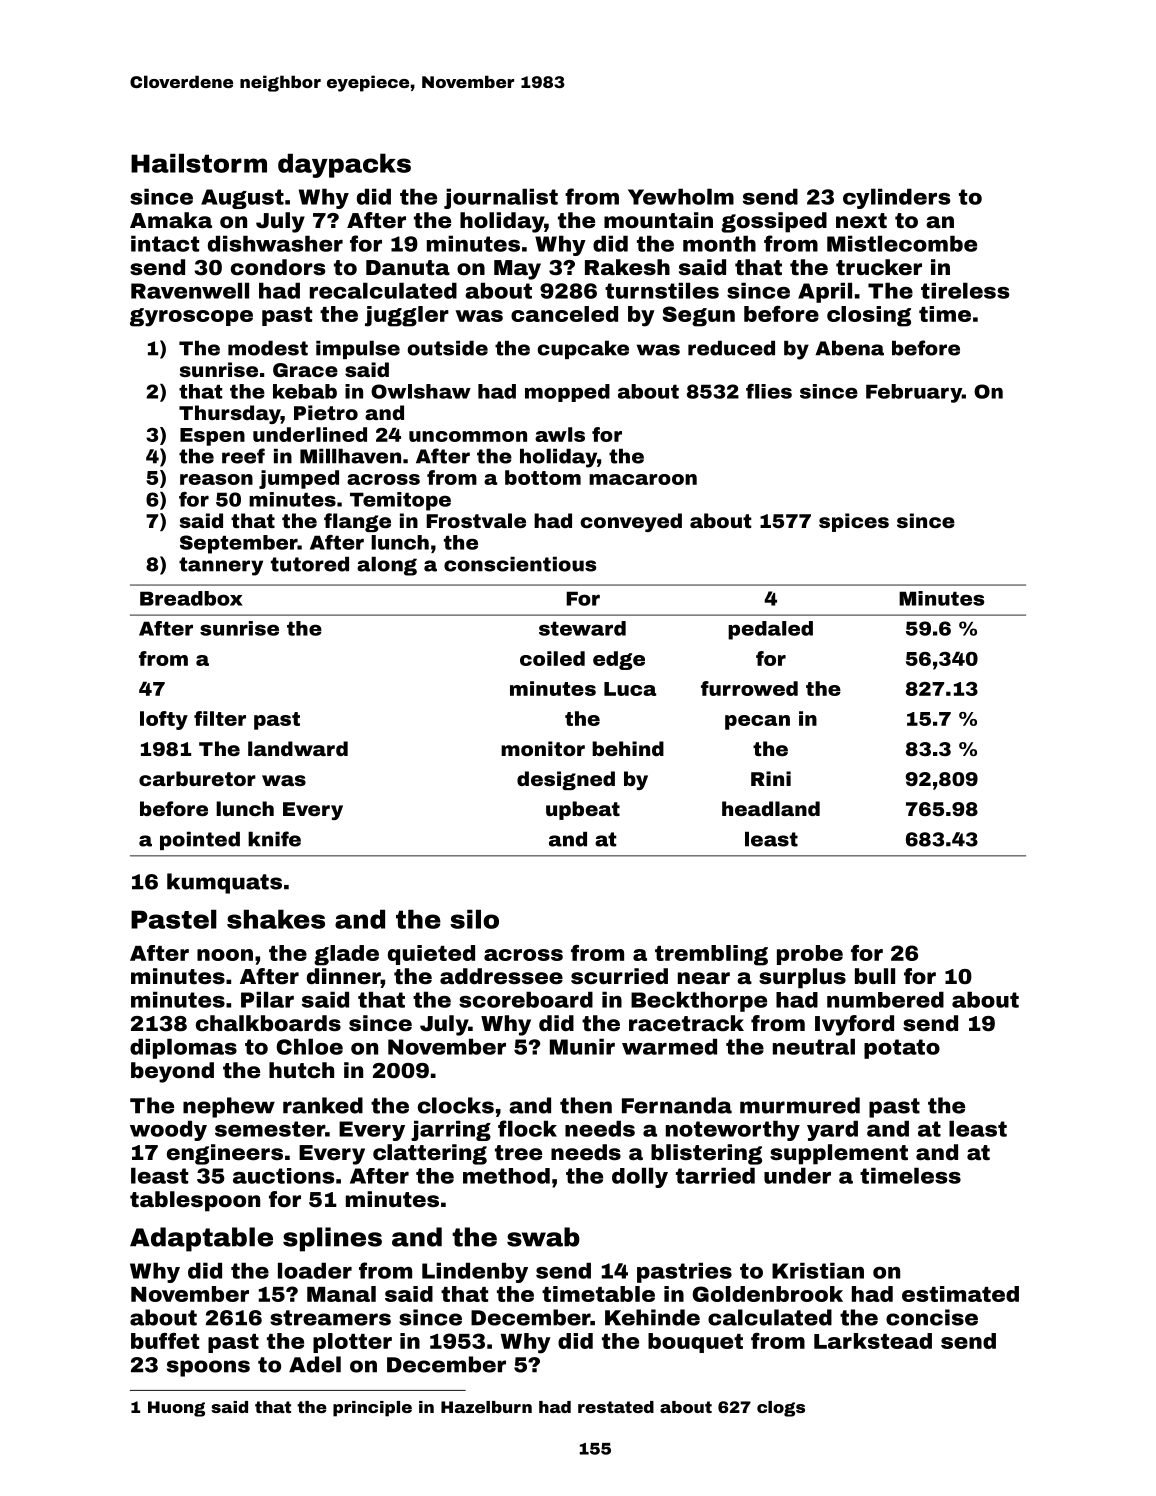 Image resolution: width=1156 pixels, height=1496 pixels. What do you see at coordinates (849, 348) in the screenshot?
I see `Abena` at bounding box center [849, 348].
